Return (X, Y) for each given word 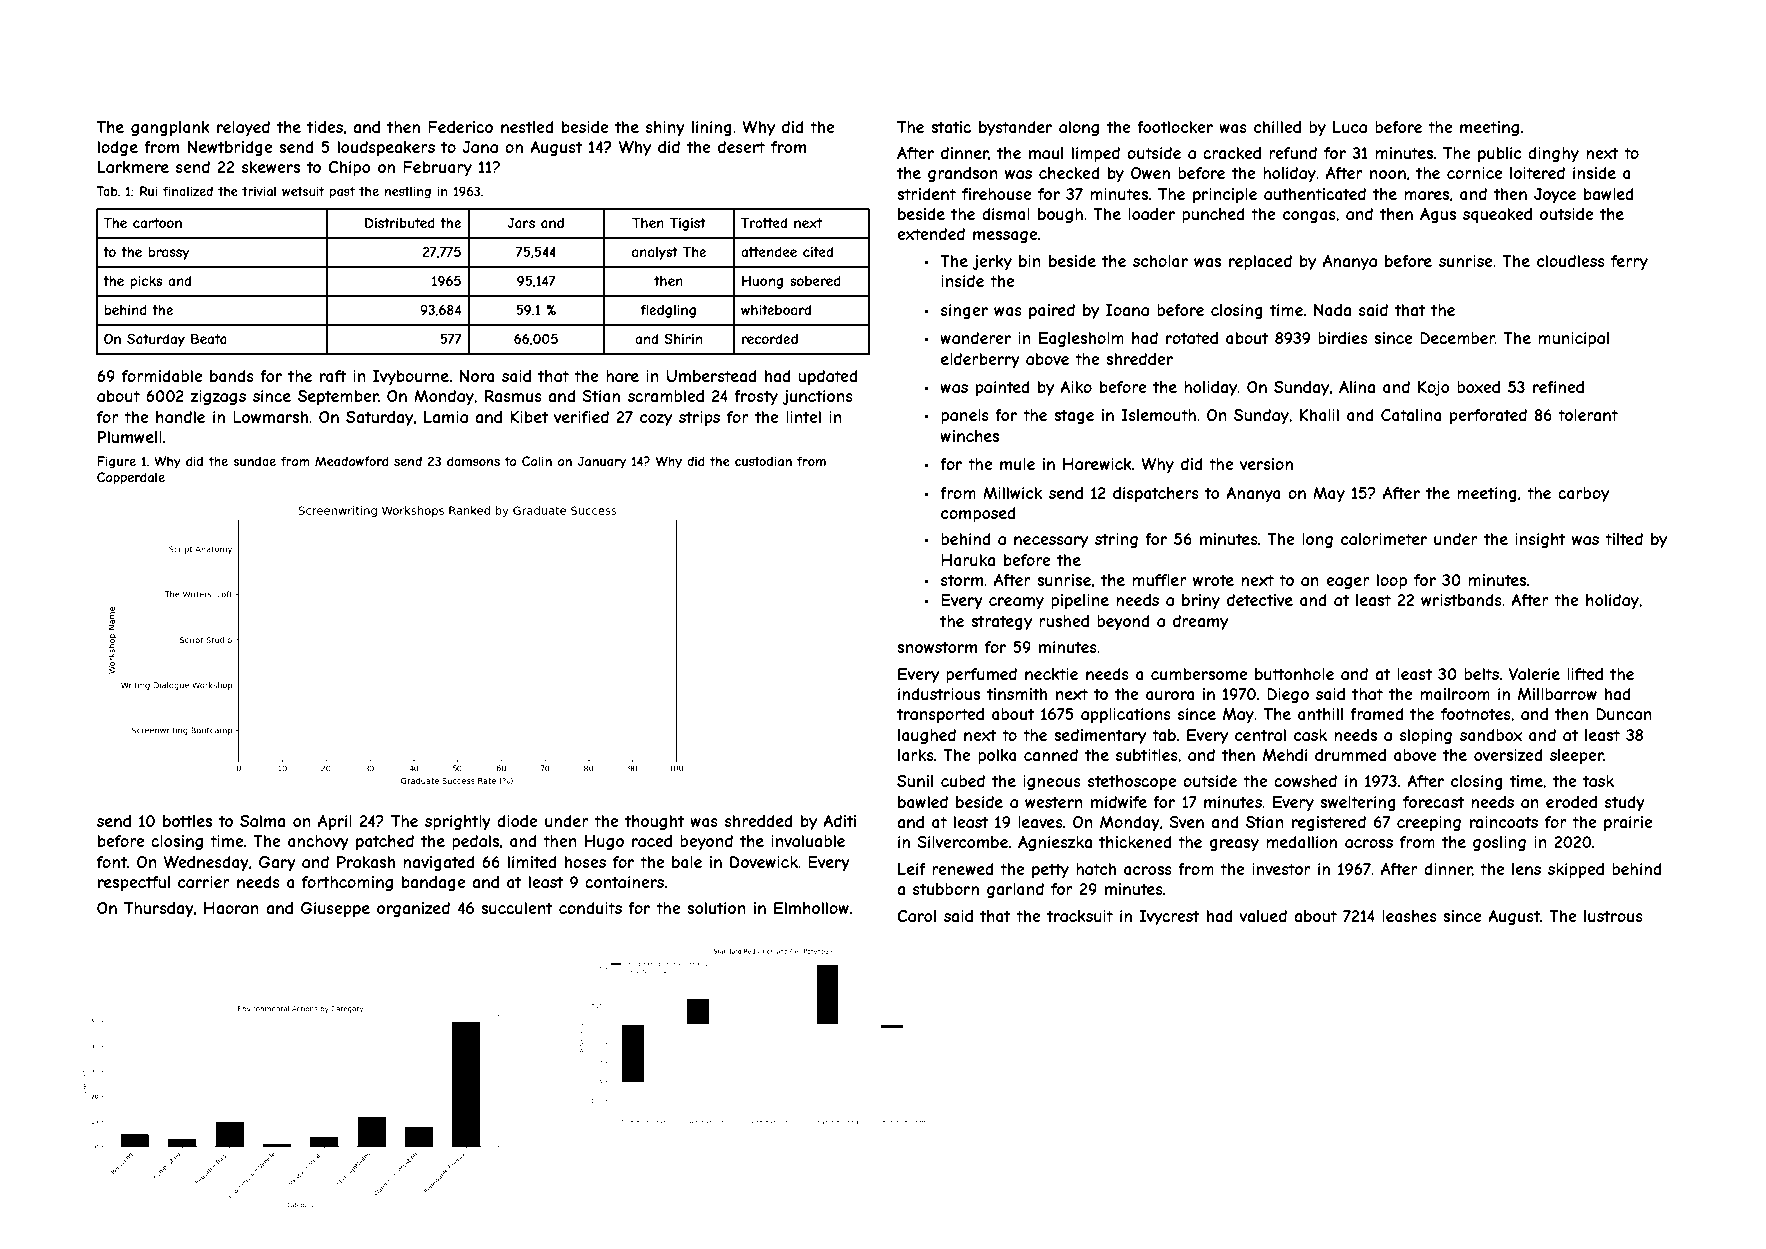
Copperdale (131, 478)
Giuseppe (335, 909)
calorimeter (1384, 539)
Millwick (1012, 493)
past (342, 193)
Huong (762, 282)
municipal (1573, 339)
